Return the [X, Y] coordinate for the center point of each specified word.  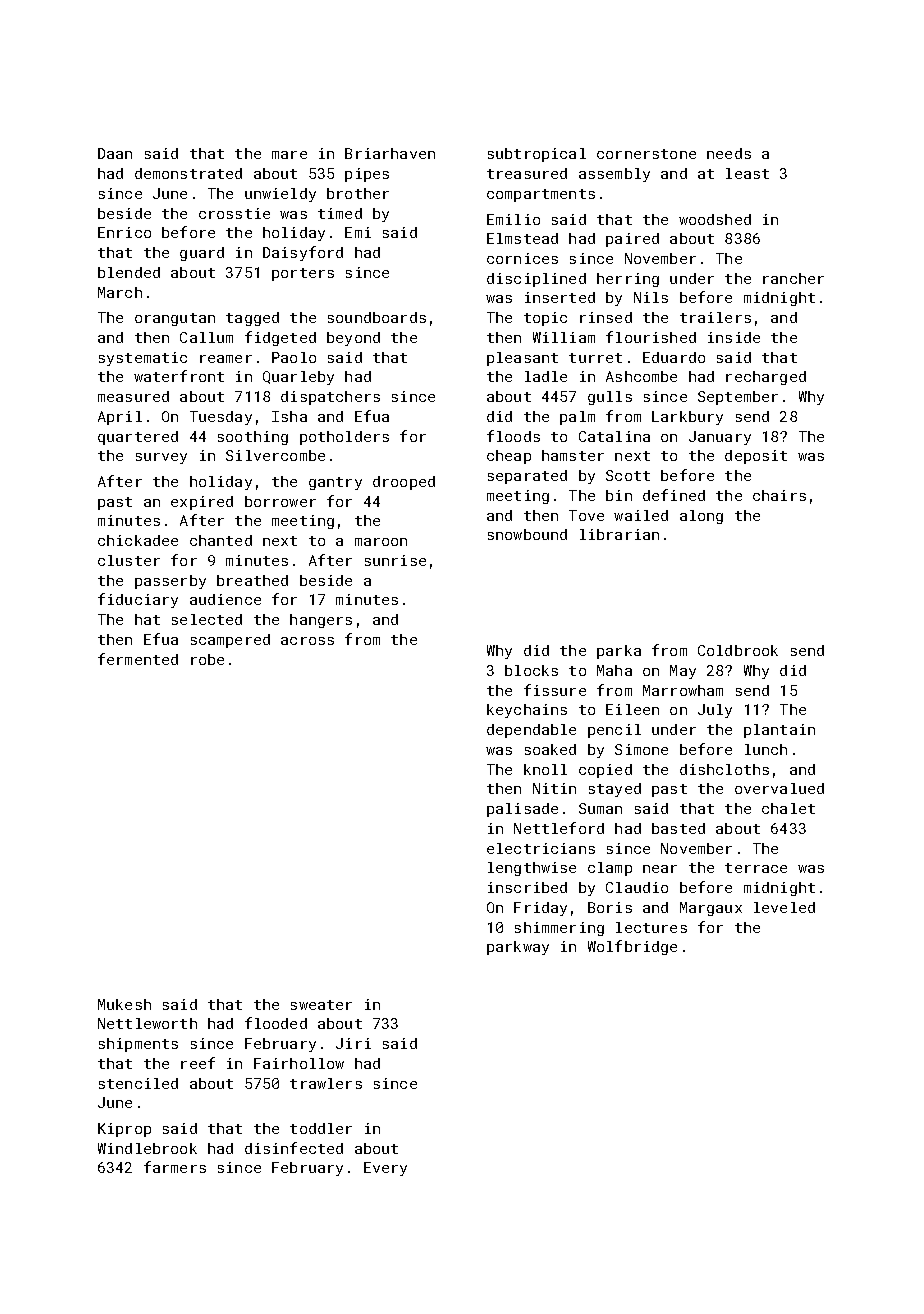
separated [527, 477]
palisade [522, 810]
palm [577, 418]
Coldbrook [738, 650]
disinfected [294, 1148]
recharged [766, 378]
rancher [793, 278]
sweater [321, 1005]
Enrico [124, 232]
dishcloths [724, 769]
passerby [170, 582]
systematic [143, 359]
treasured [527, 173]
